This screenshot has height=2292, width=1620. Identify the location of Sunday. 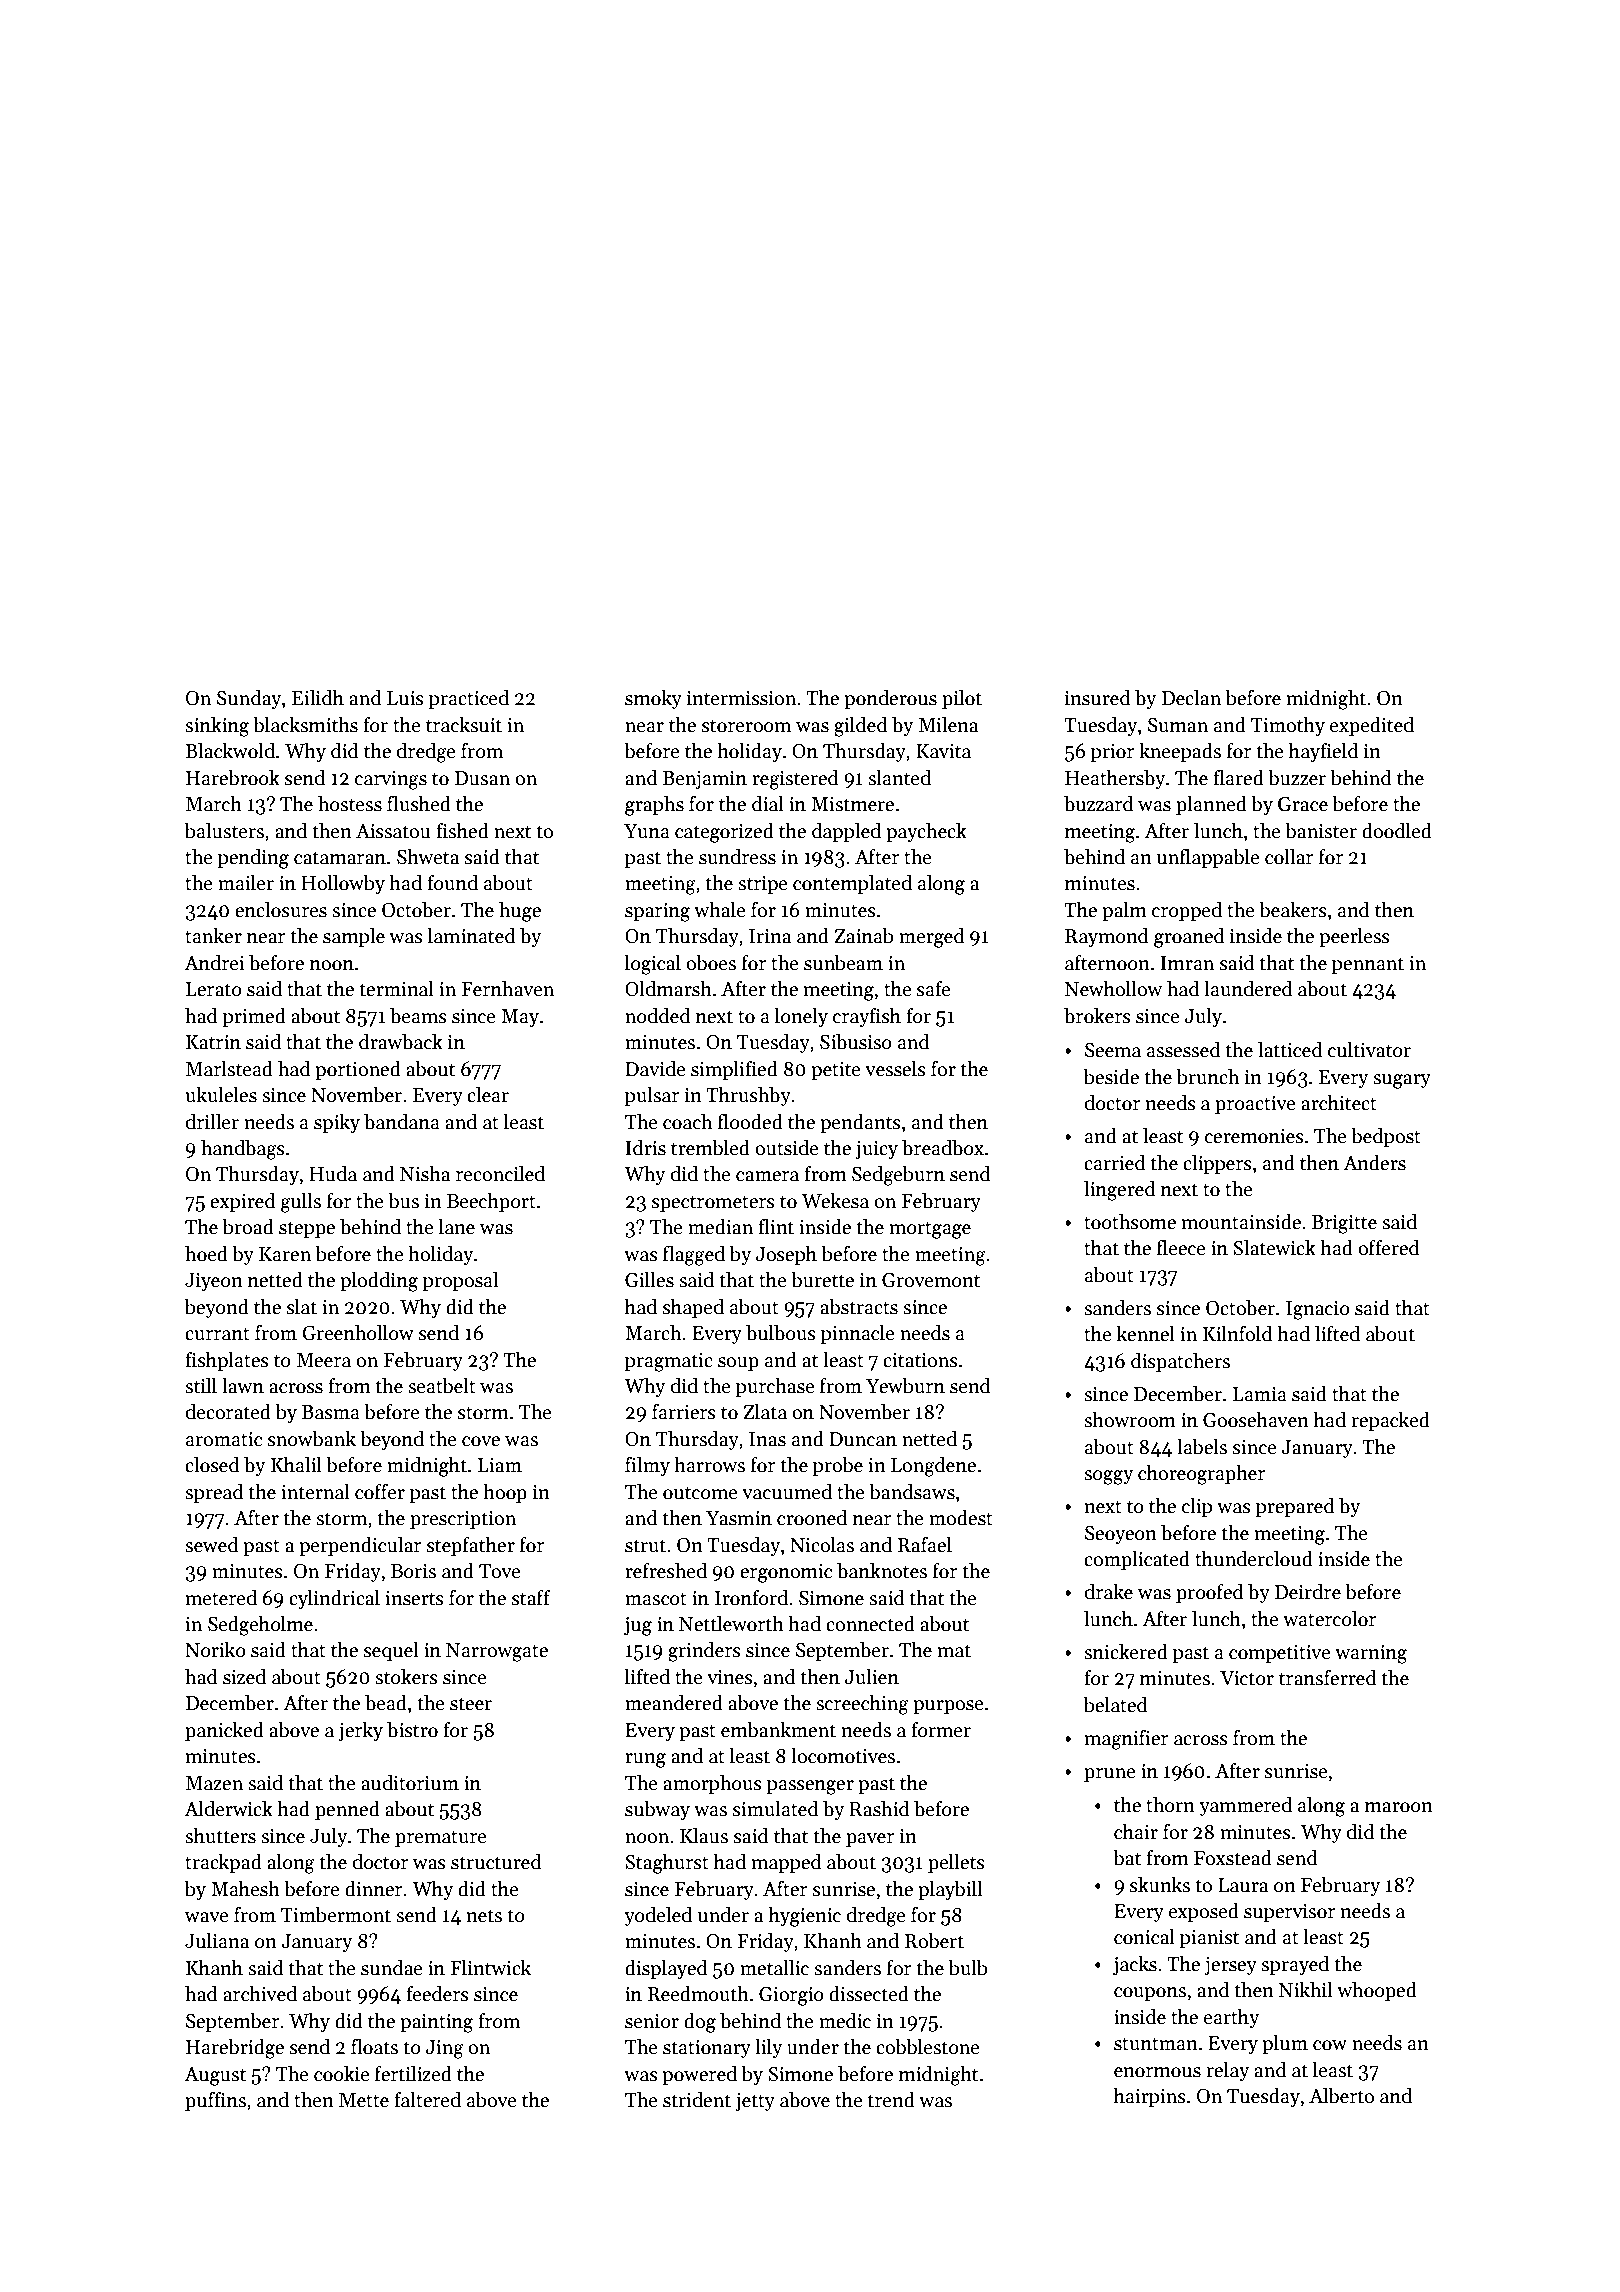
(249, 699).
